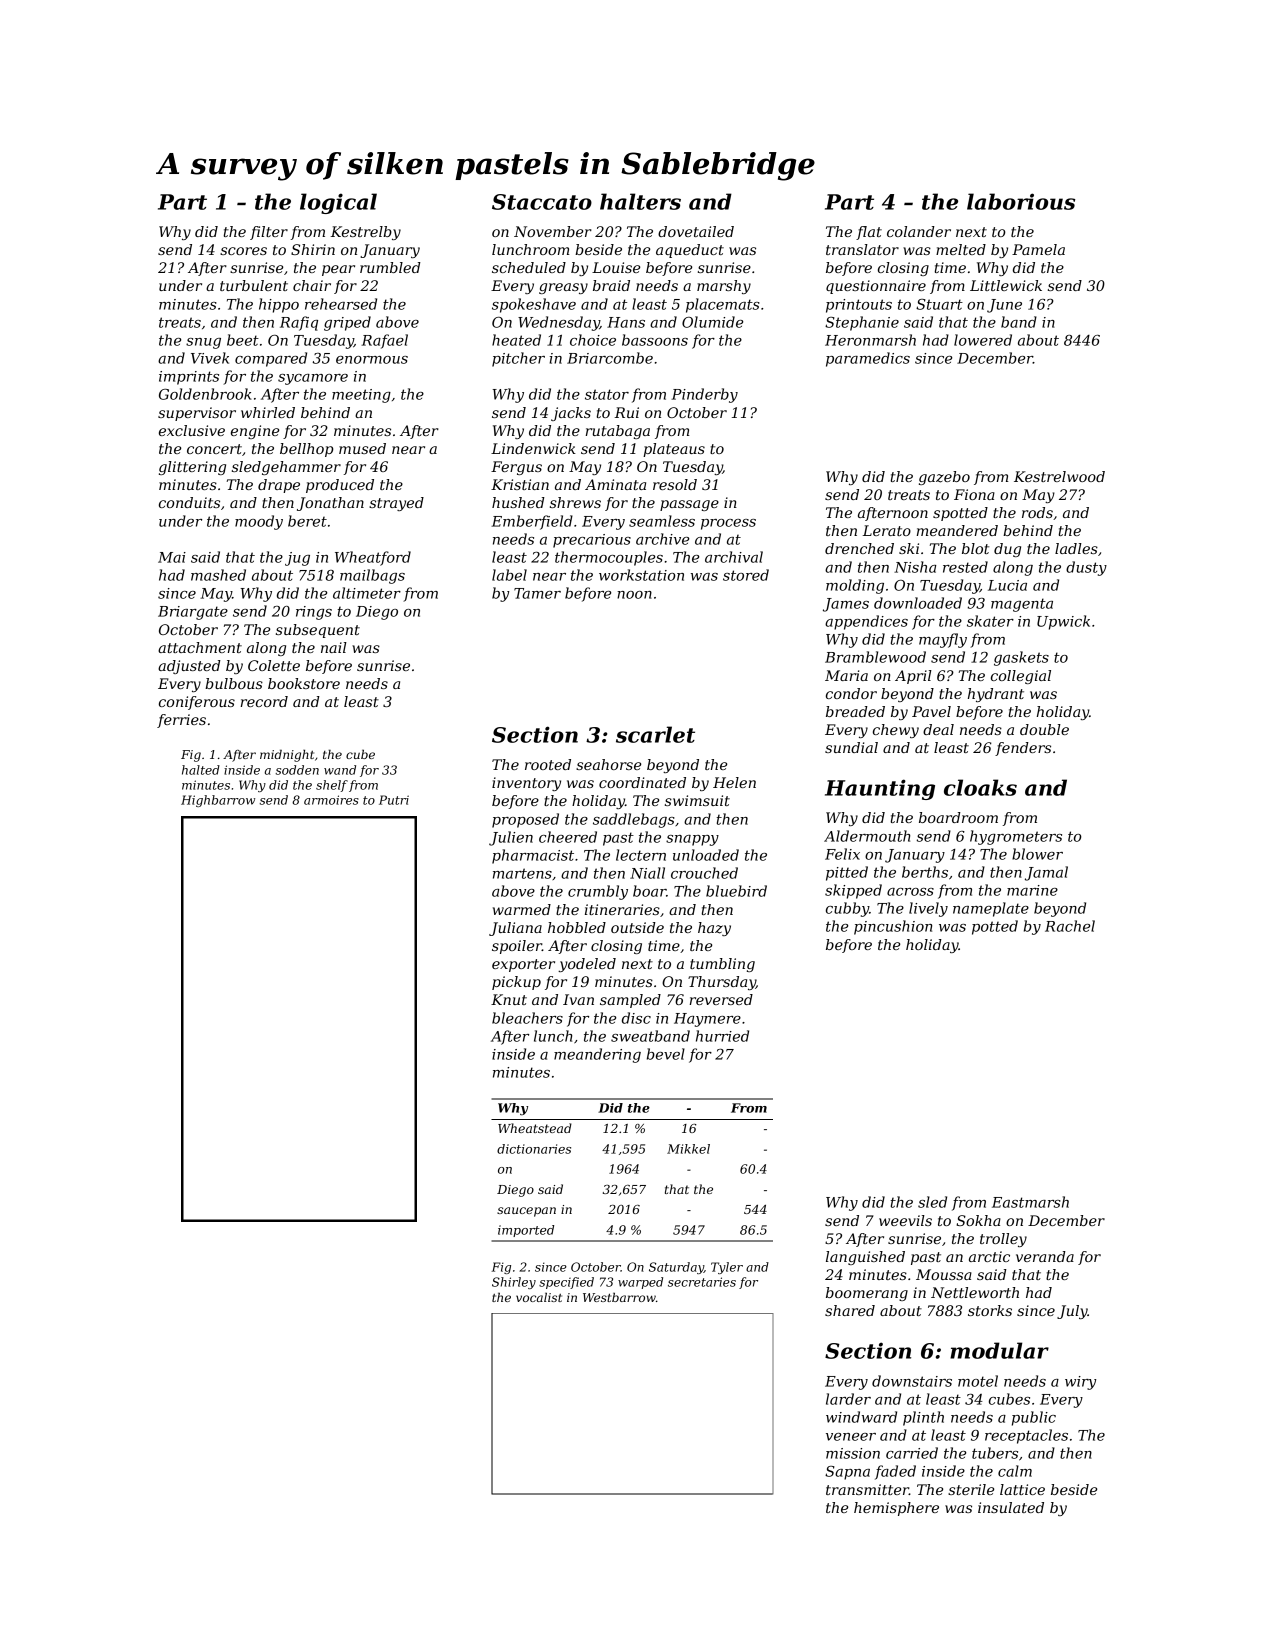 The width and height of the screenshot is (1265, 1637). What do you see at coordinates (535, 1128) in the screenshot?
I see `Wheatstead` at bounding box center [535, 1128].
